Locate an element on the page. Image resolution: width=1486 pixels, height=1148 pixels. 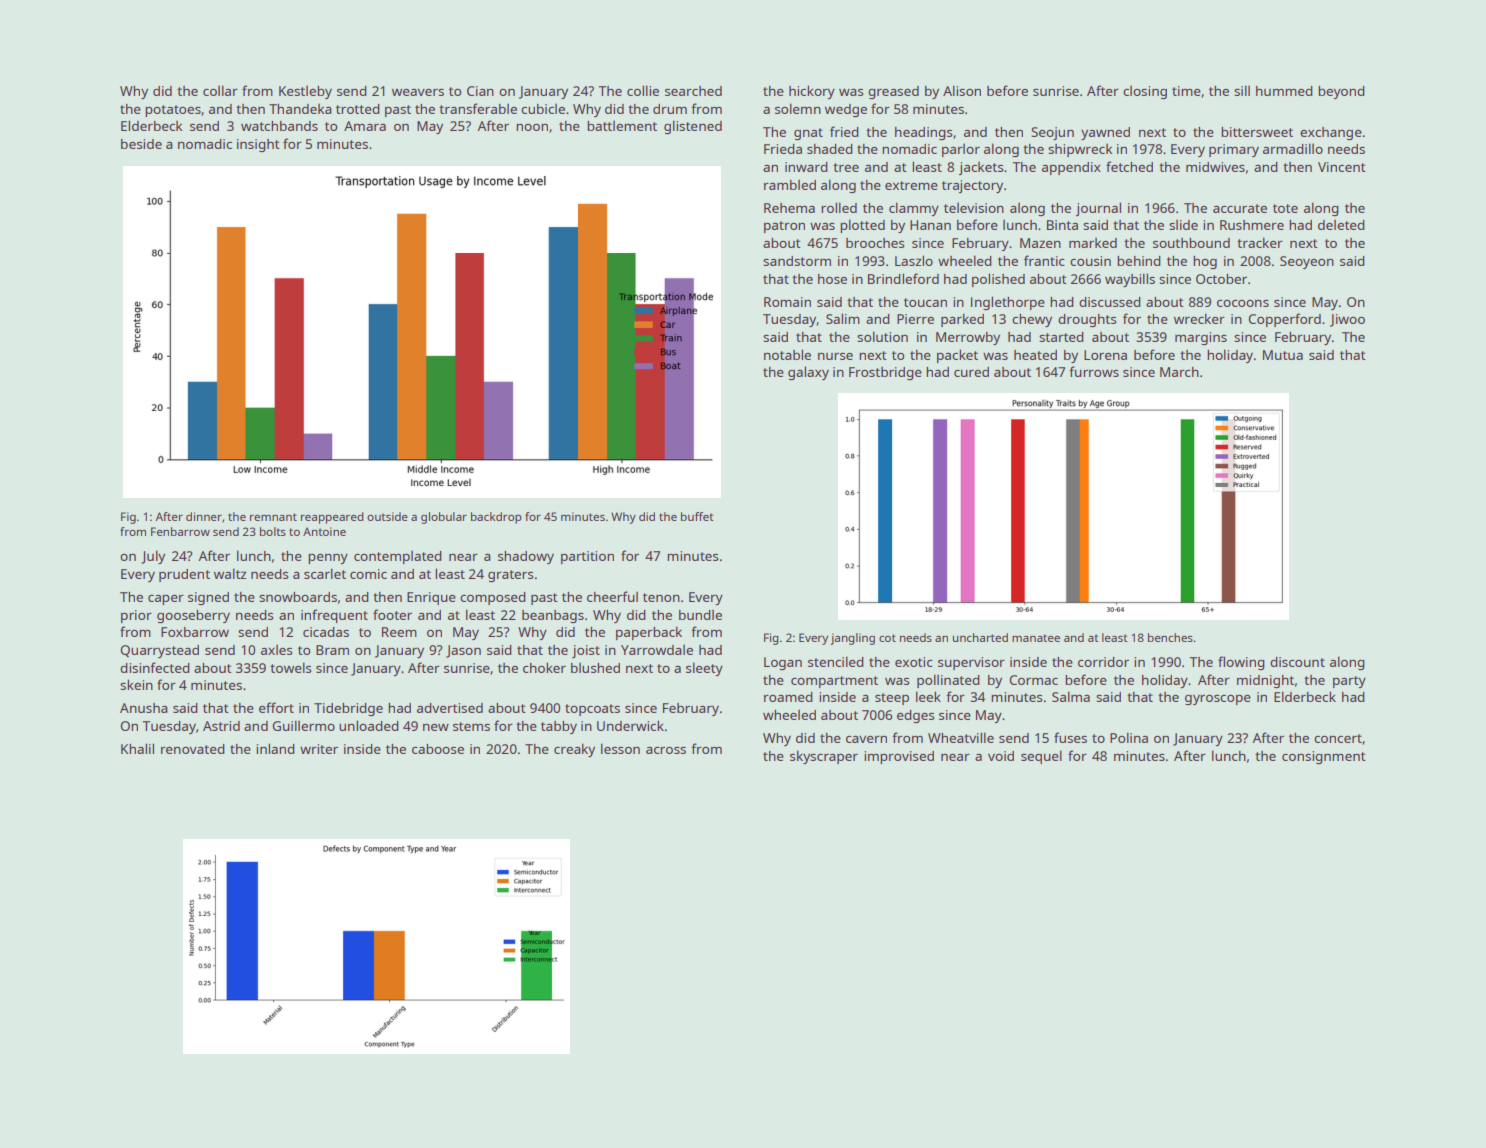
insight is located at coordinates (258, 145).
